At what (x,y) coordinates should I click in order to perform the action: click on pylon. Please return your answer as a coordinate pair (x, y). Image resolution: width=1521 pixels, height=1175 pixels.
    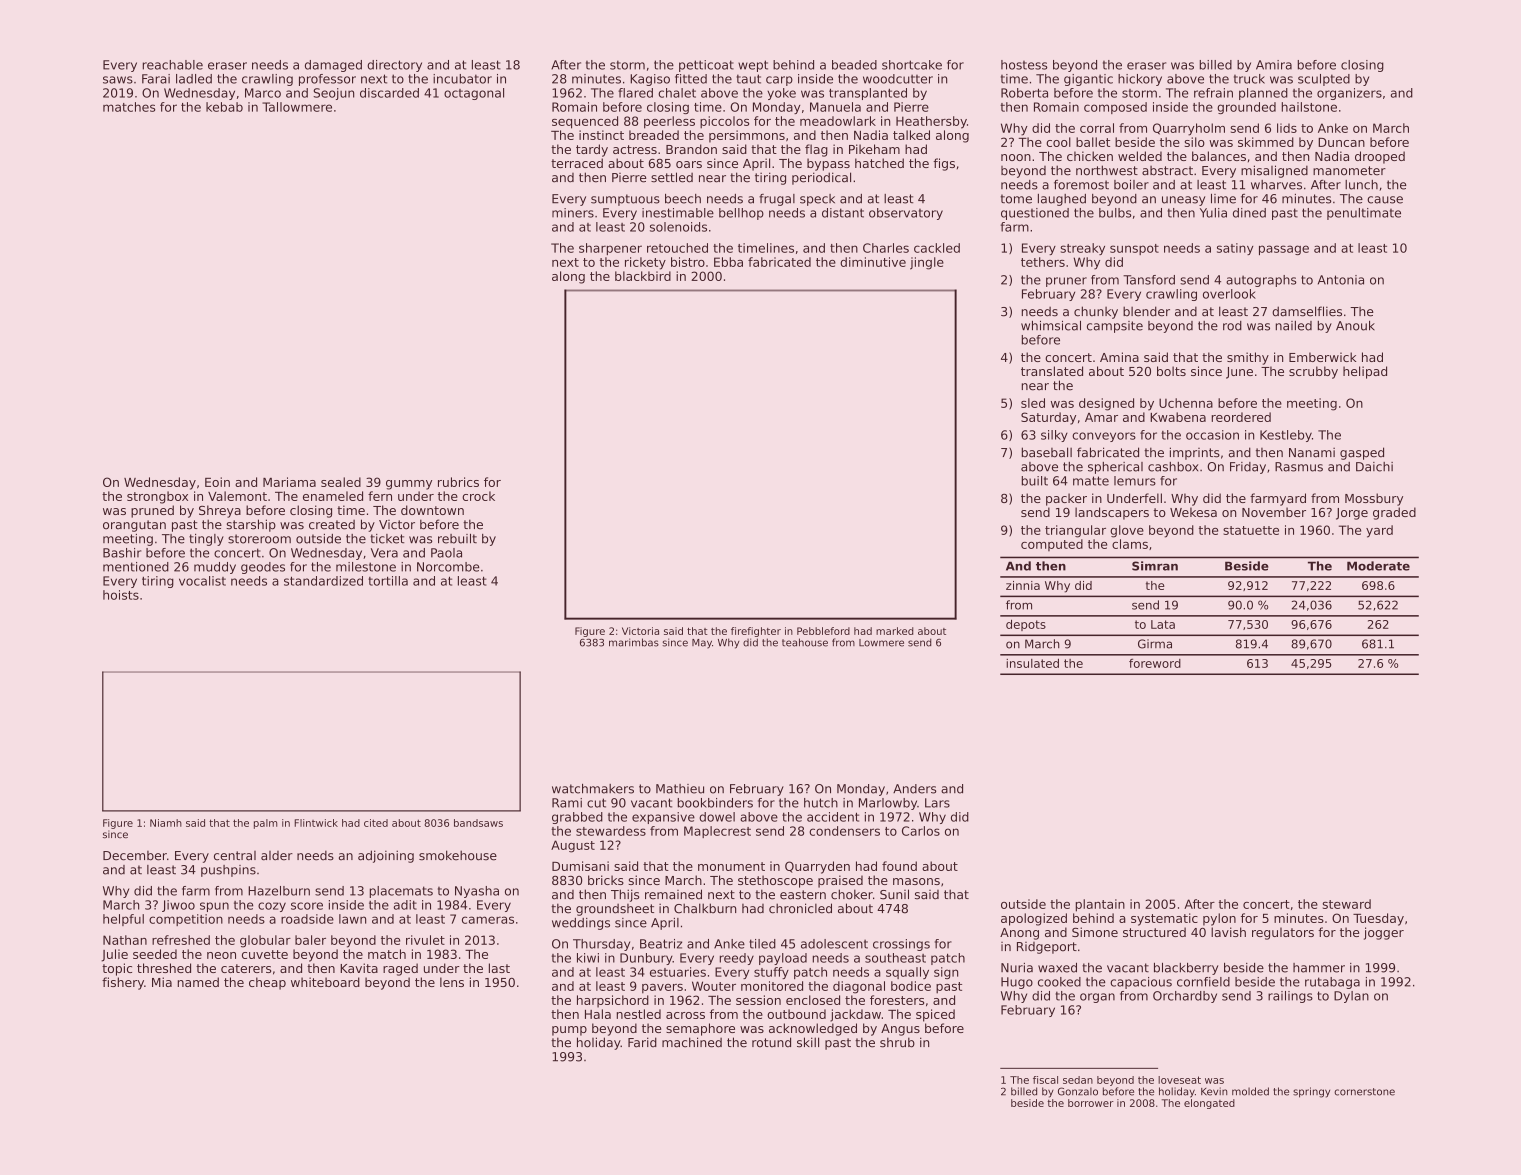
    Looking at the image, I should click on (1219, 919).
